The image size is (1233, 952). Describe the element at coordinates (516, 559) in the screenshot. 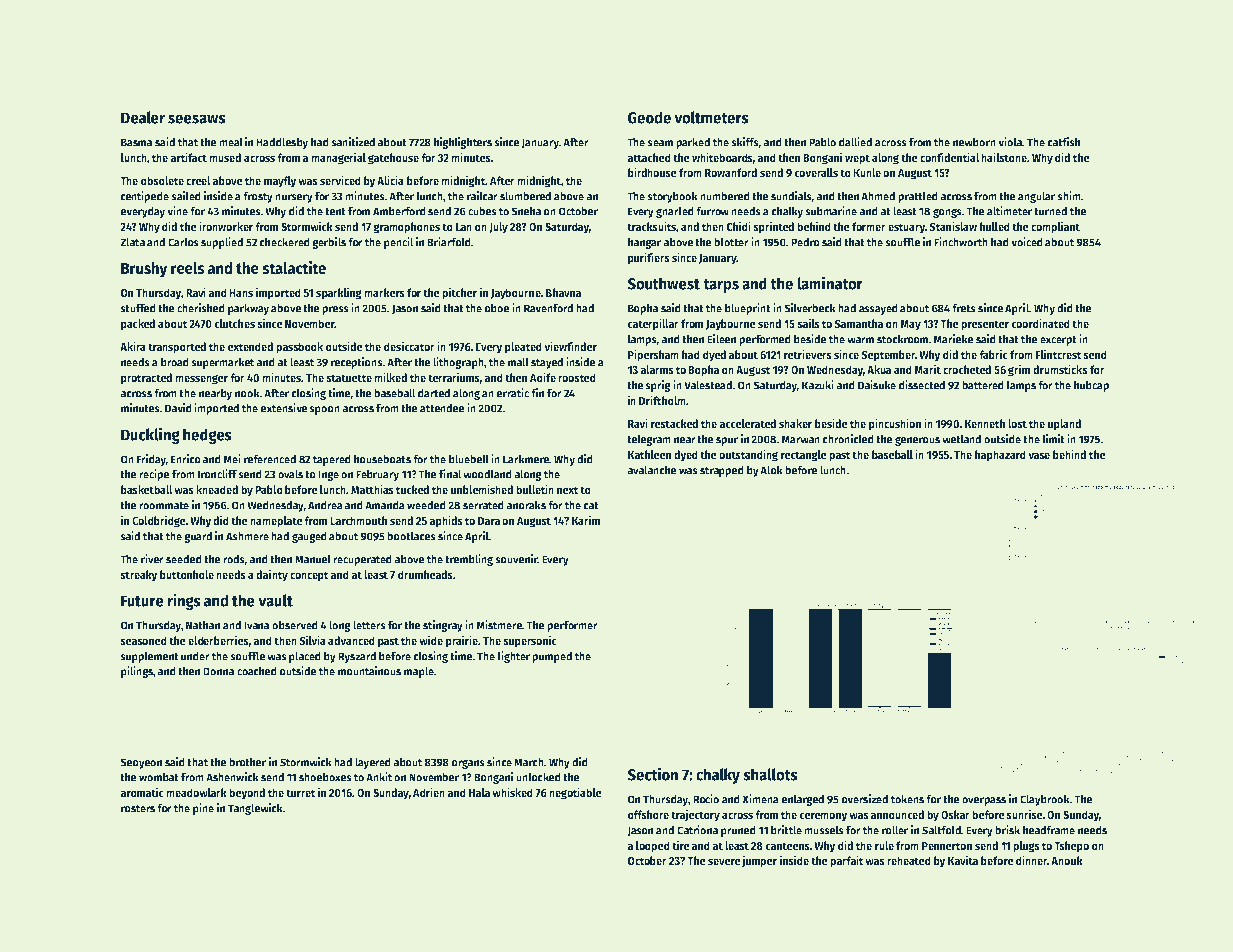

I see `souvenir` at that location.
